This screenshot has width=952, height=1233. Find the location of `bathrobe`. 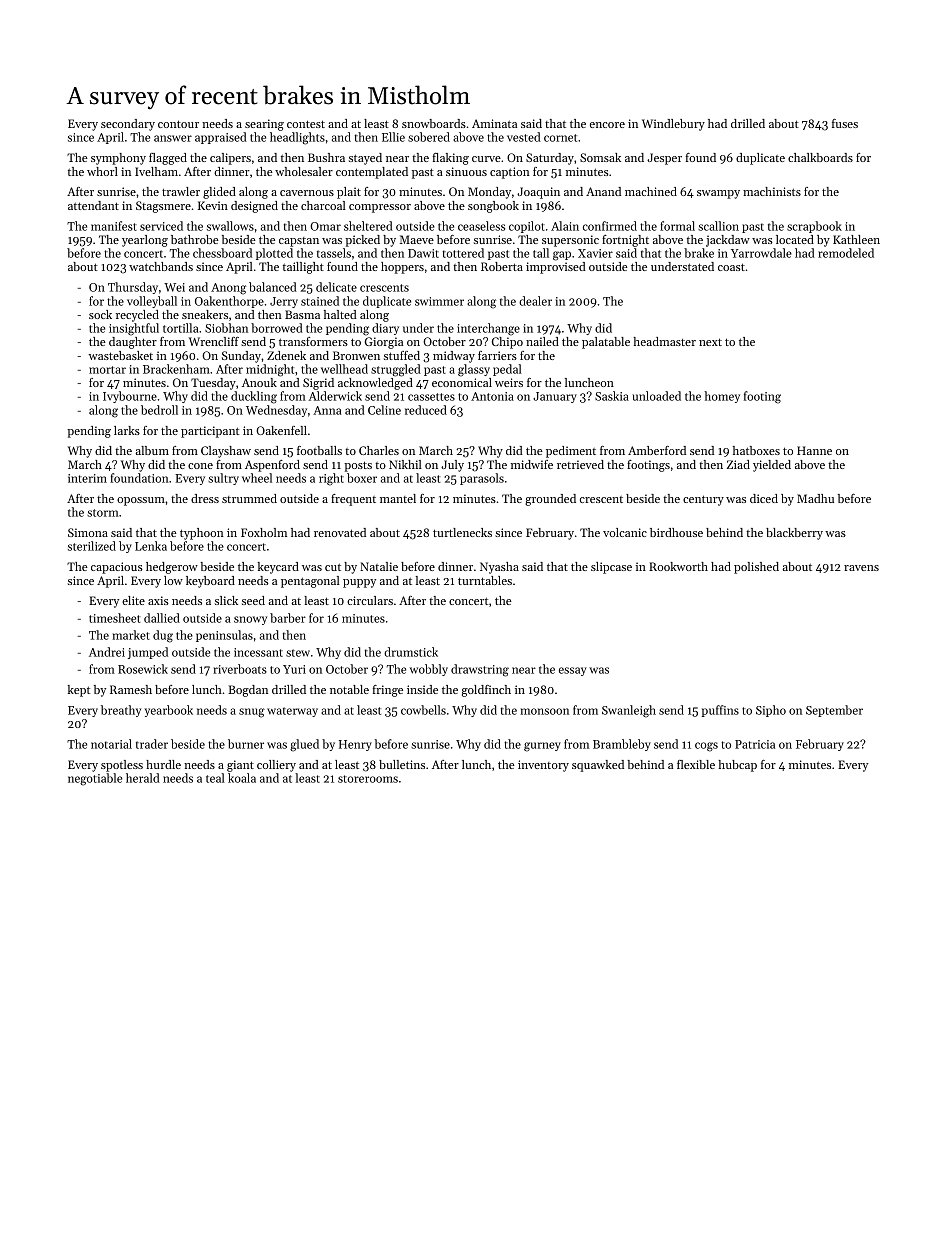

bathrobe is located at coordinates (195, 239).
